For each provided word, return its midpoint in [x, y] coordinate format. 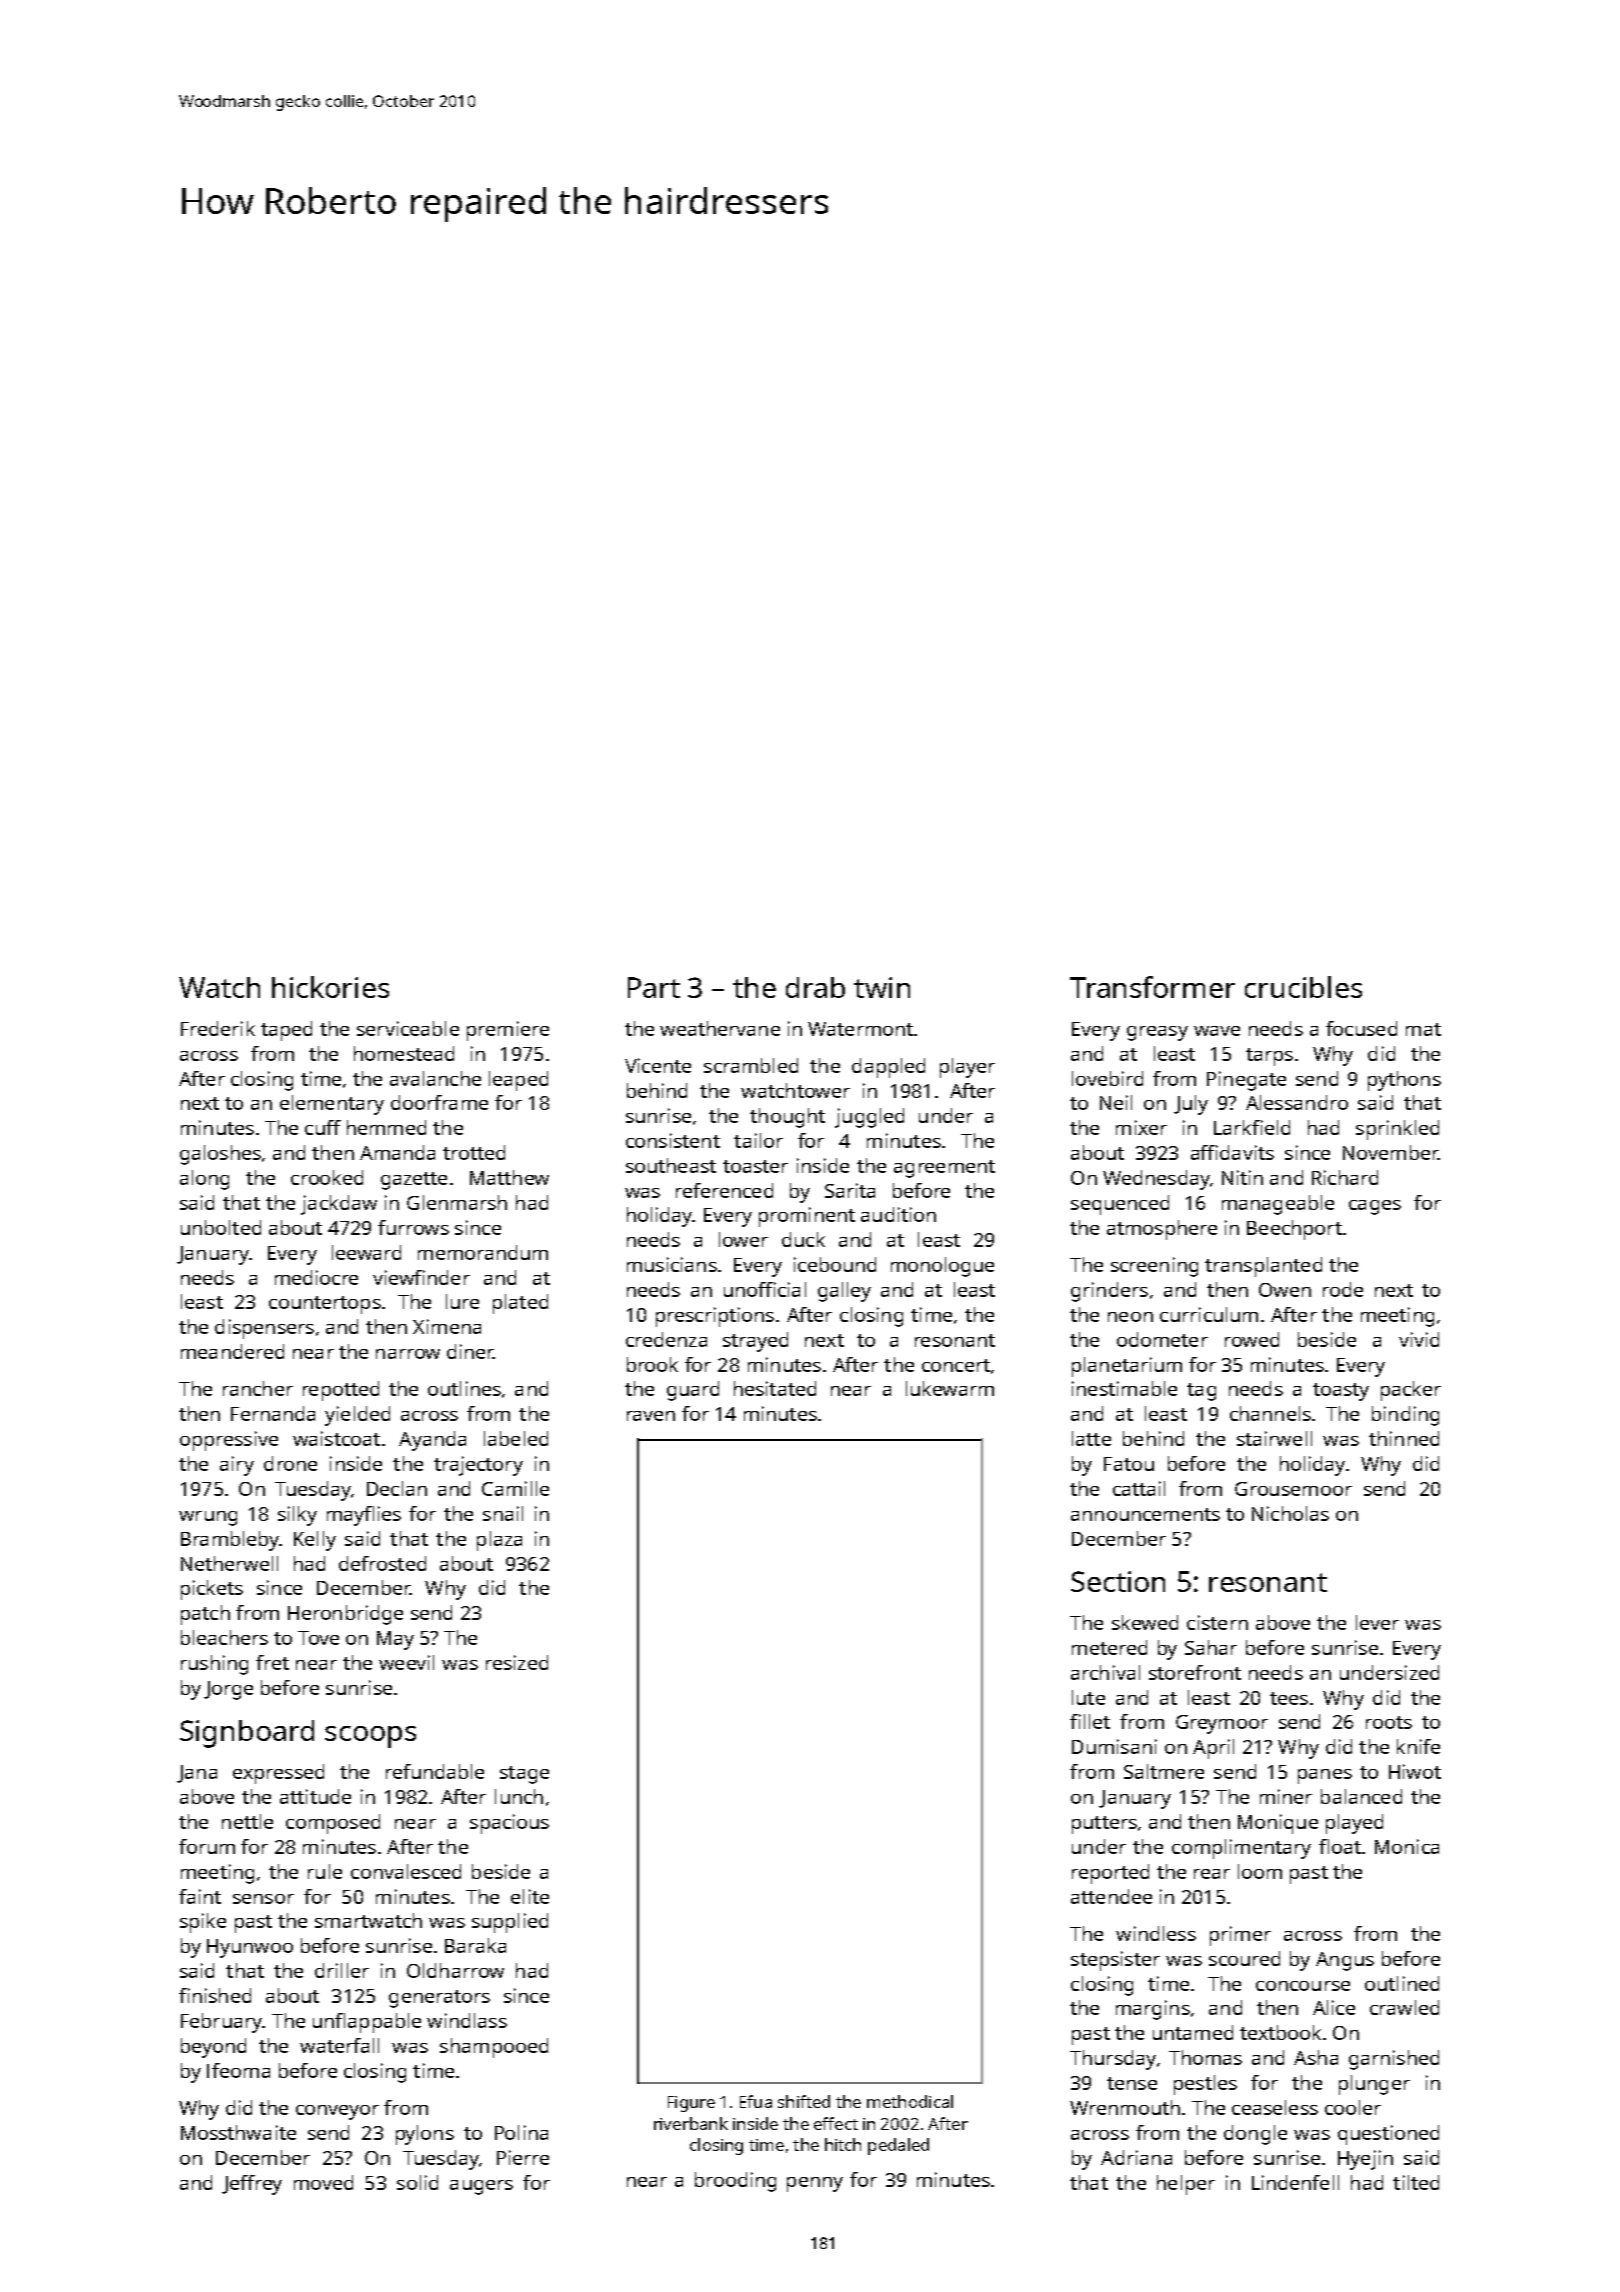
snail [503, 1513]
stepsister [1115, 1961]
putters [1104, 1825]
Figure [691, 2104]
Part [654, 987]
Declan [397, 1488]
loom [1260, 1871]
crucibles [1303, 987]
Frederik [218, 1028]
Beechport [1294, 1230]
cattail [1139, 1488]
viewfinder [421, 1277]
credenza [666, 1339]
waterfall [339, 2045]
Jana [197, 1774]
